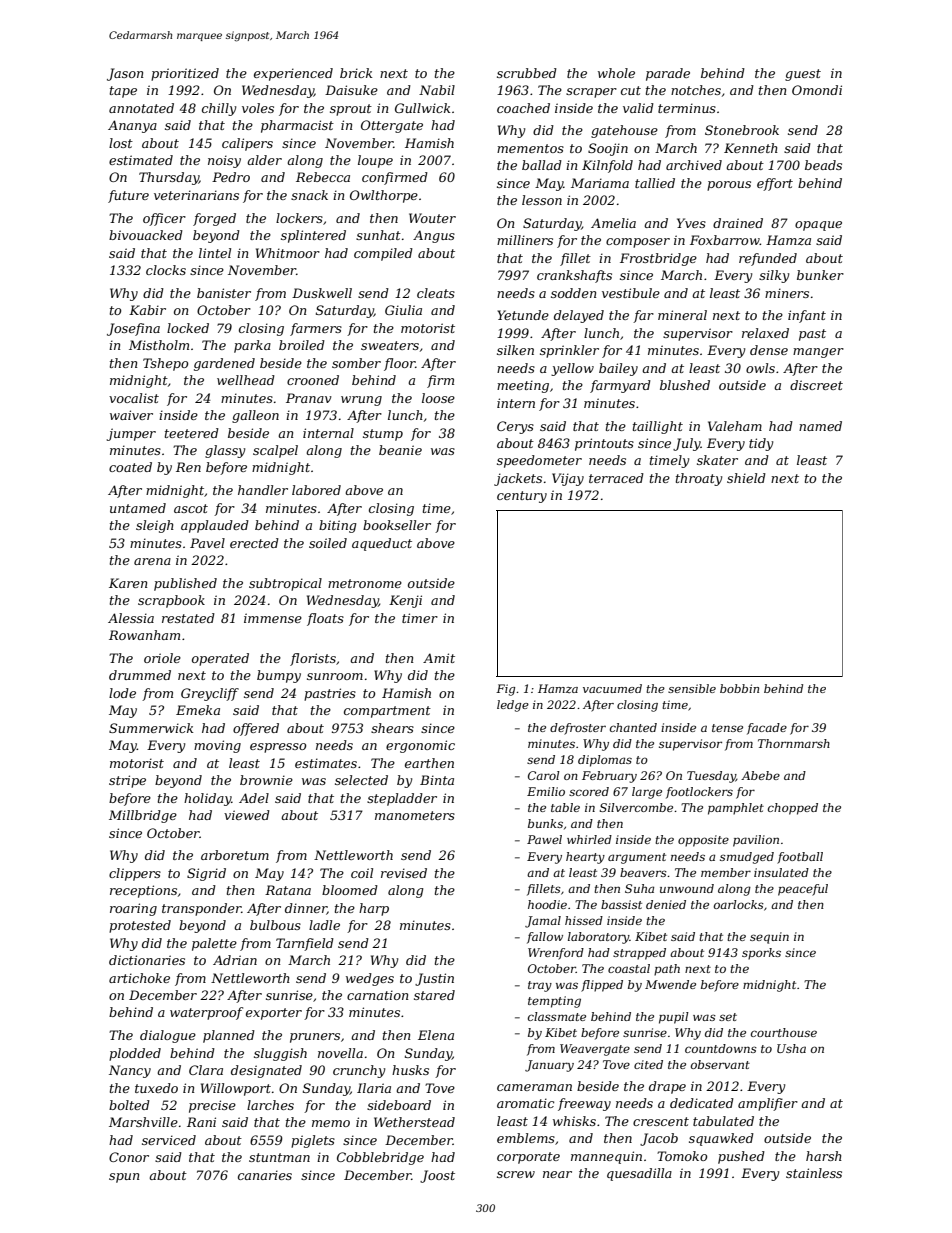 The width and height of the screenshot is (952, 1233). I want to click on Nabil, so click(437, 90).
